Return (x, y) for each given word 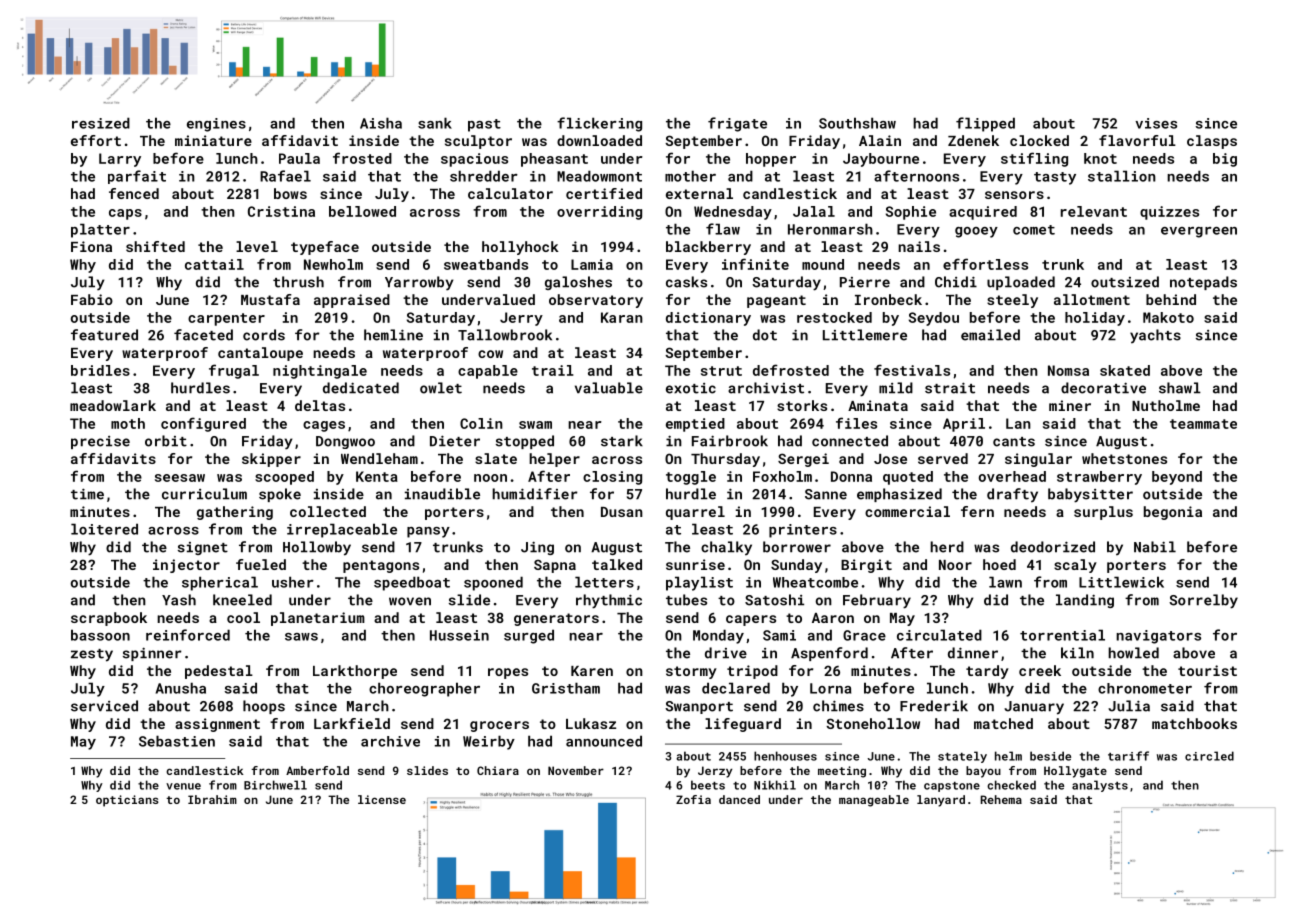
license (382, 799)
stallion (1122, 176)
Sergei (803, 460)
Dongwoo (345, 442)
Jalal (814, 211)
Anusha (181, 688)
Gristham (566, 688)
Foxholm (782, 476)
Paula (299, 158)
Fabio (92, 299)
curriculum (204, 494)
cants (1014, 442)
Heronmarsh (830, 229)
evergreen (1199, 232)
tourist (1207, 670)
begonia (1173, 513)
